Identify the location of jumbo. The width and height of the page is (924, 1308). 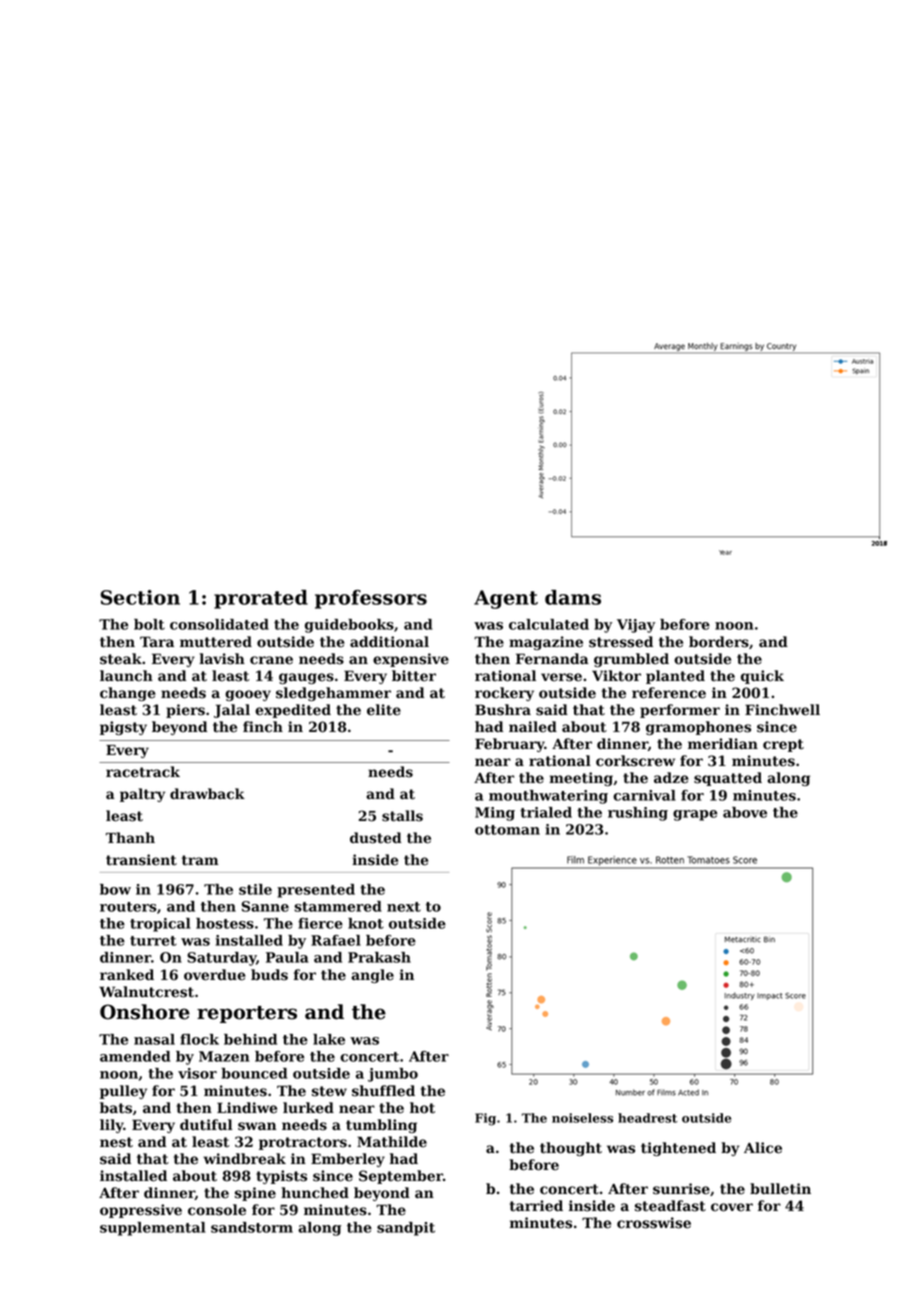
(393, 1075).
